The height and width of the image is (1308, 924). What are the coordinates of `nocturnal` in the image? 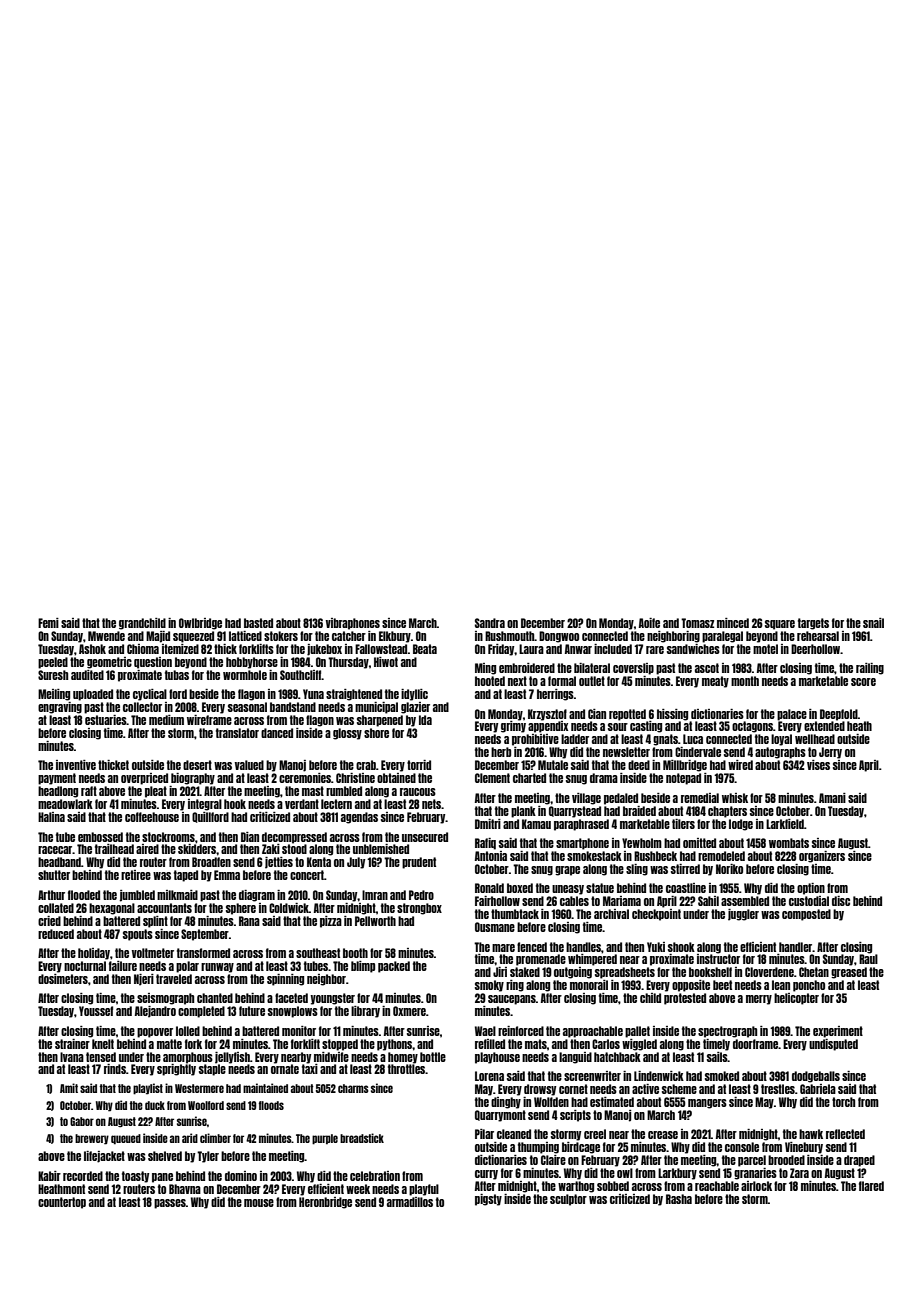 It's located at (85, 966).
